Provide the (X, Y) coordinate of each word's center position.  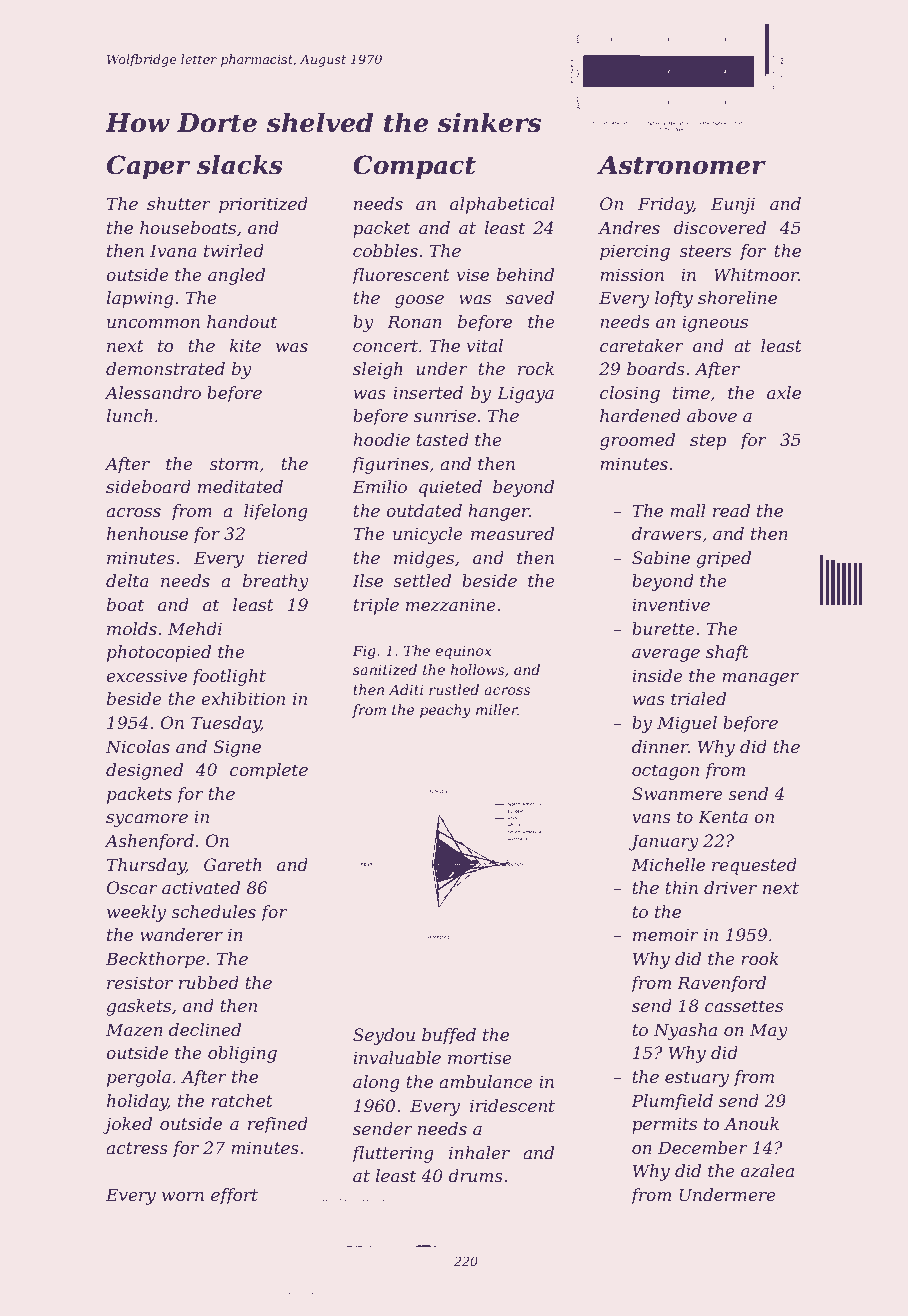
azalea (767, 1171)
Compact (414, 167)
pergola (139, 1078)
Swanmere (677, 793)
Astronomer (681, 165)
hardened (640, 415)
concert (385, 346)
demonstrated (165, 368)
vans (651, 818)
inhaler (479, 1152)
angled (236, 276)
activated (201, 887)
